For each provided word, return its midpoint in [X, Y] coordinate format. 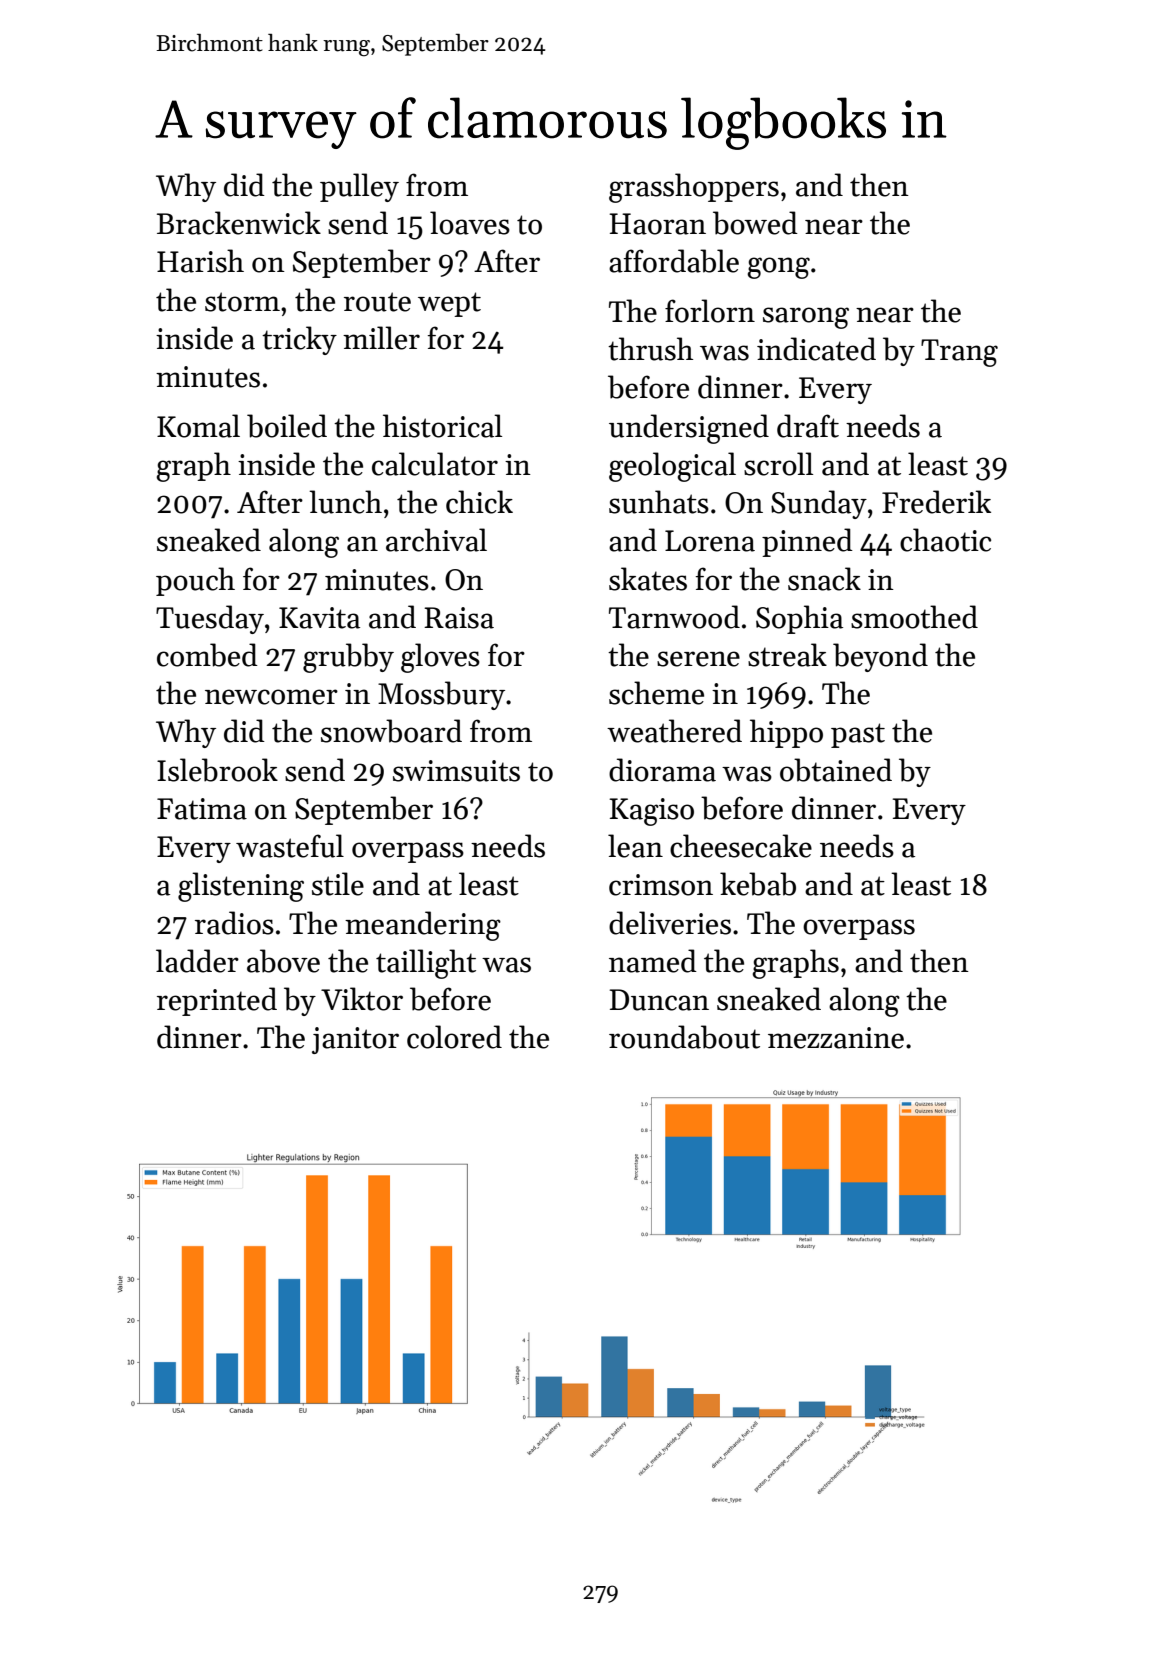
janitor [355, 1040]
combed [207, 655]
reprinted [217, 1001]
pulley [359, 187]
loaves [470, 223]
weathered [674, 731]
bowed [755, 223]
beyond [880, 657]
